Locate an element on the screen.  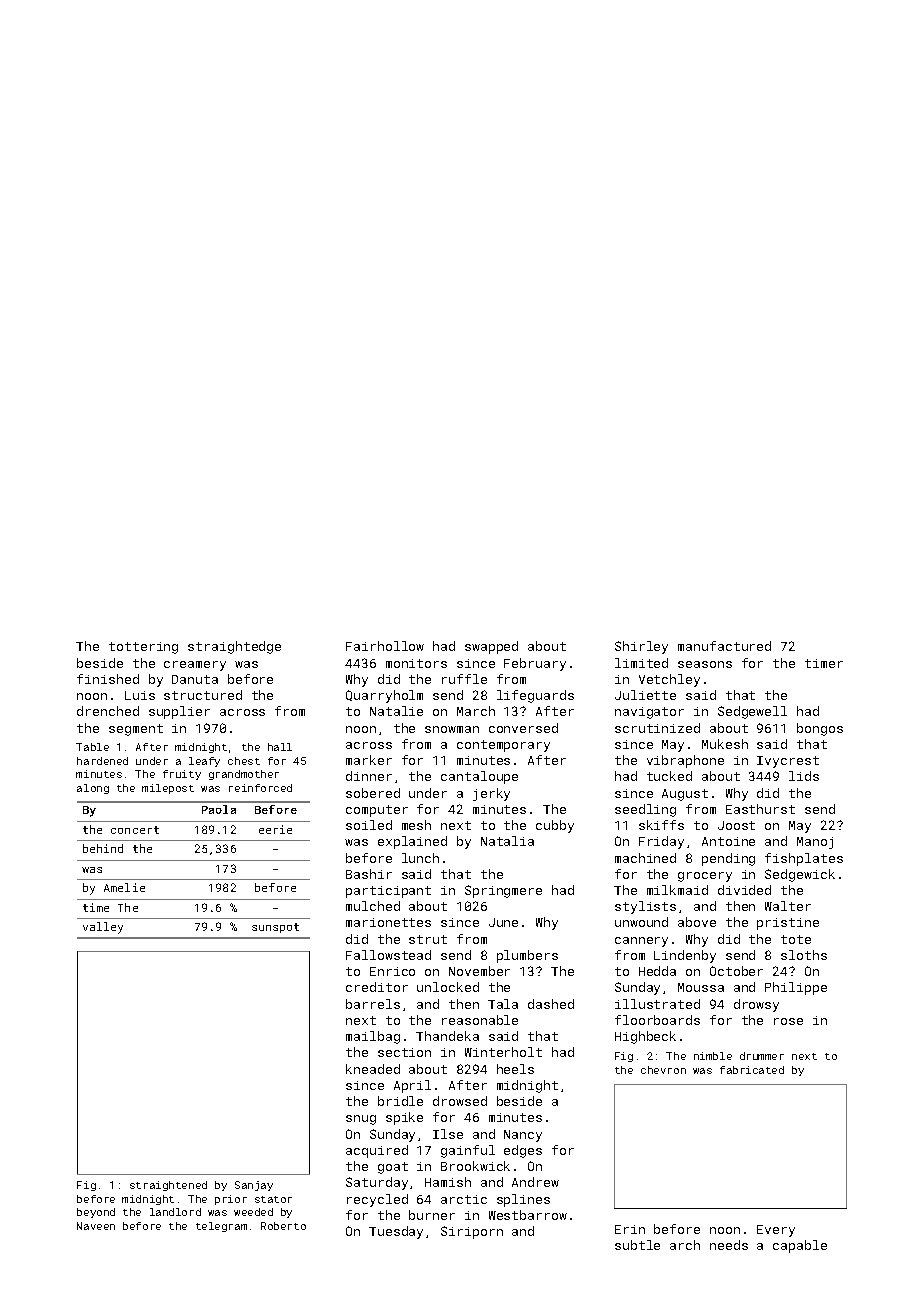
Quarryholm is located at coordinates (384, 696).
